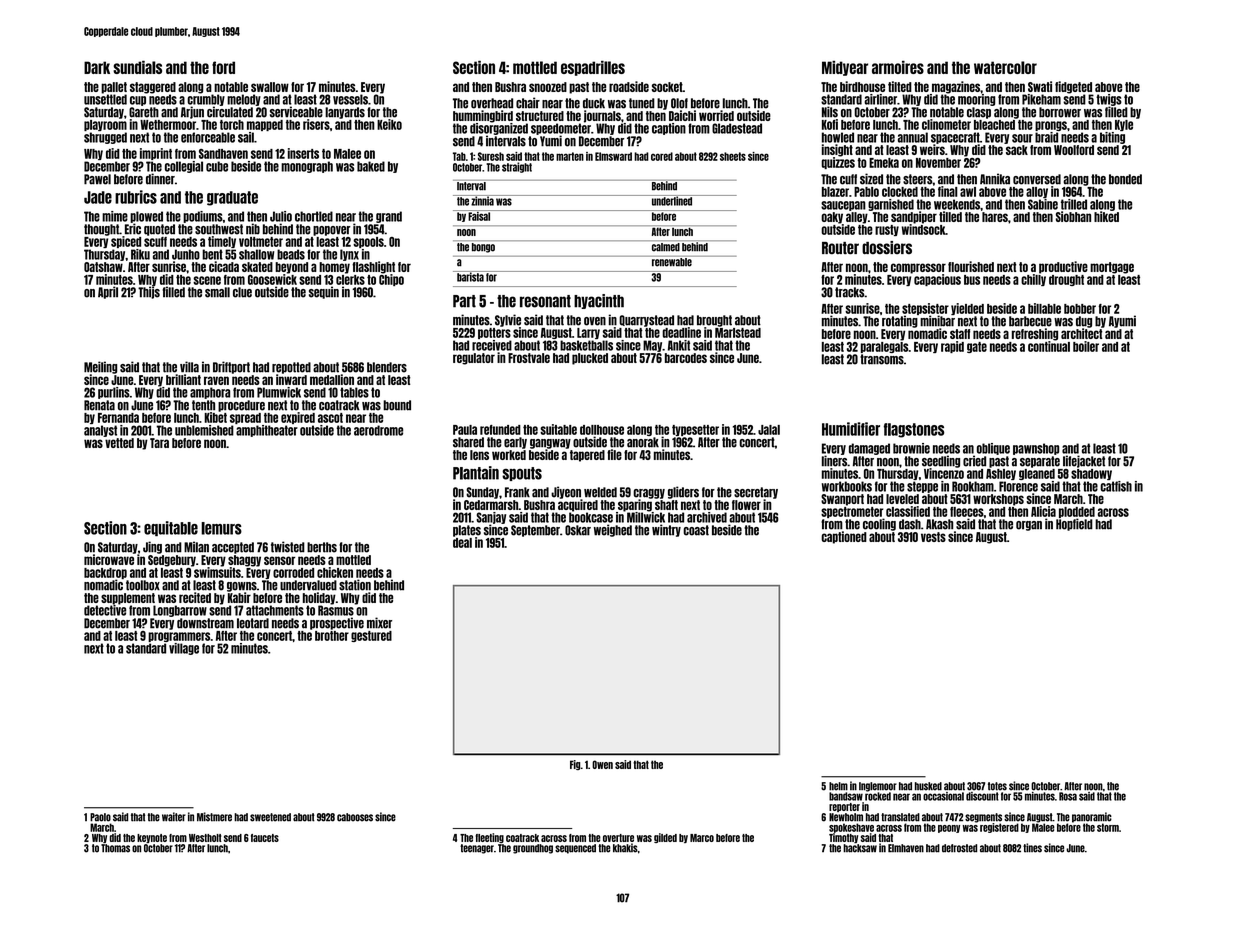 The height and width of the page is (952, 1233). What do you see at coordinates (702, 838) in the page?
I see `Marco` at bounding box center [702, 838].
